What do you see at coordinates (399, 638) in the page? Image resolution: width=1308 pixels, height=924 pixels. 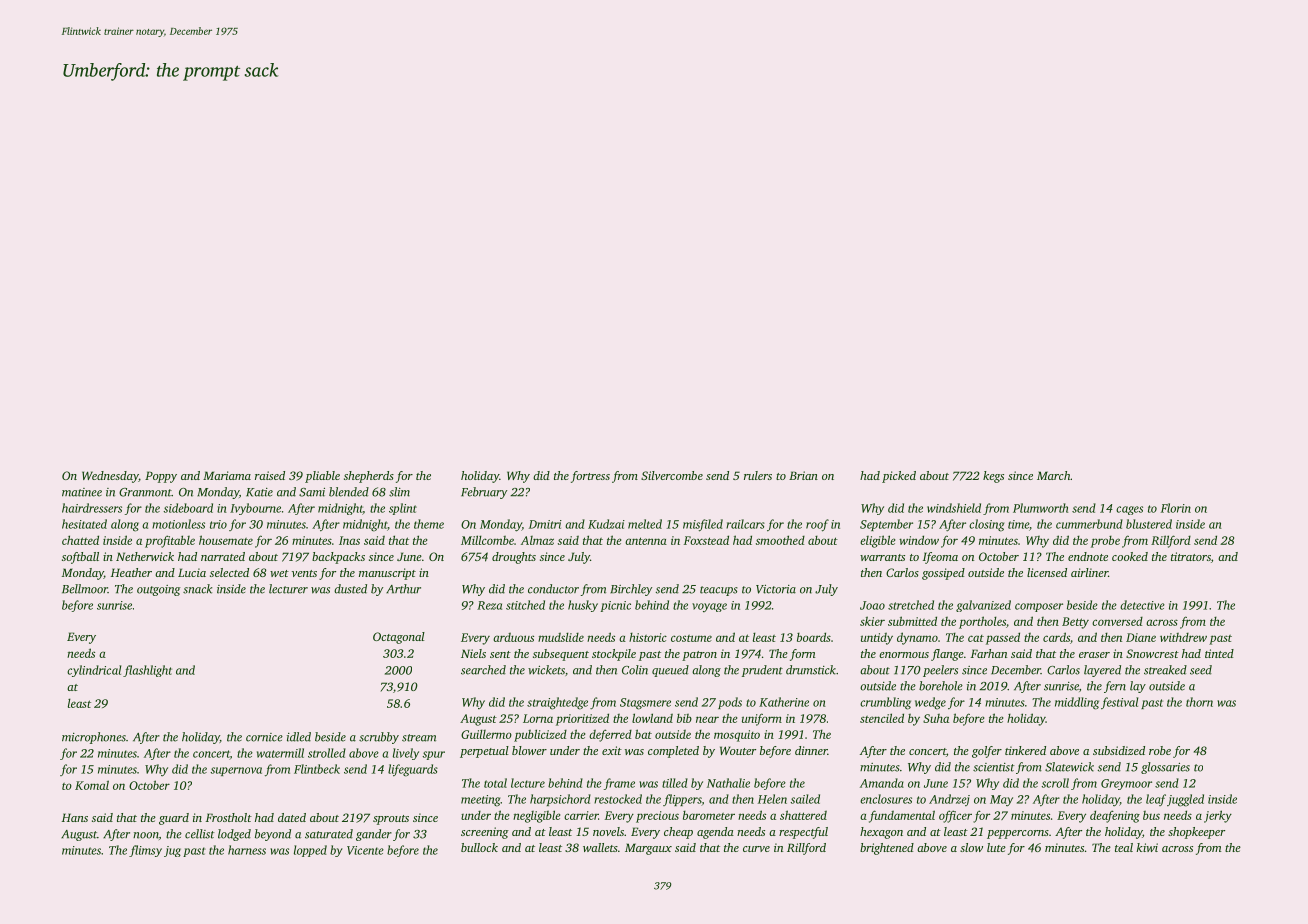 I see `Octagonal` at bounding box center [399, 638].
